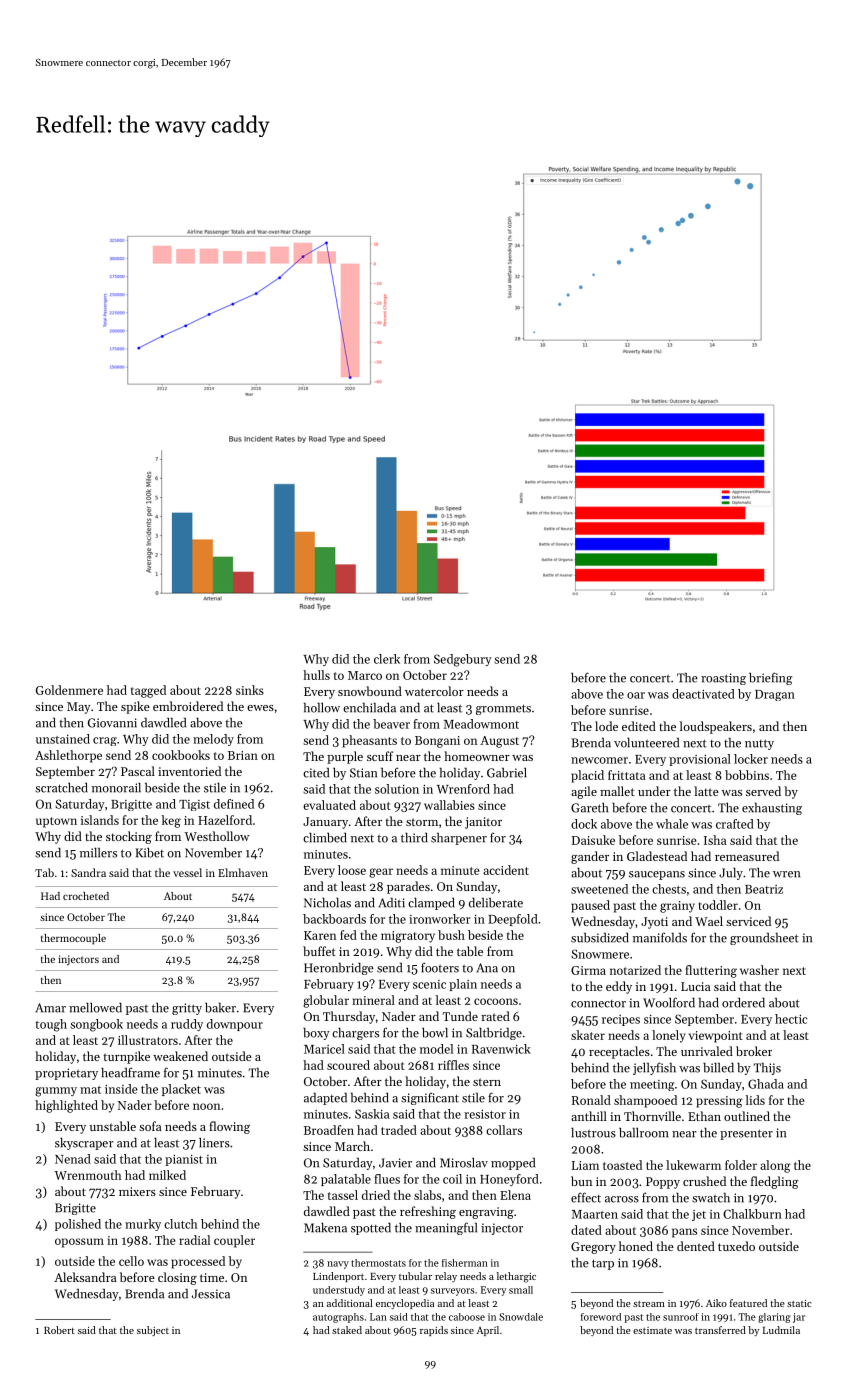 Image resolution: width=849 pixels, height=1400 pixels. Describe the element at coordinates (619, 987) in the document. I see `eddy` at that location.
